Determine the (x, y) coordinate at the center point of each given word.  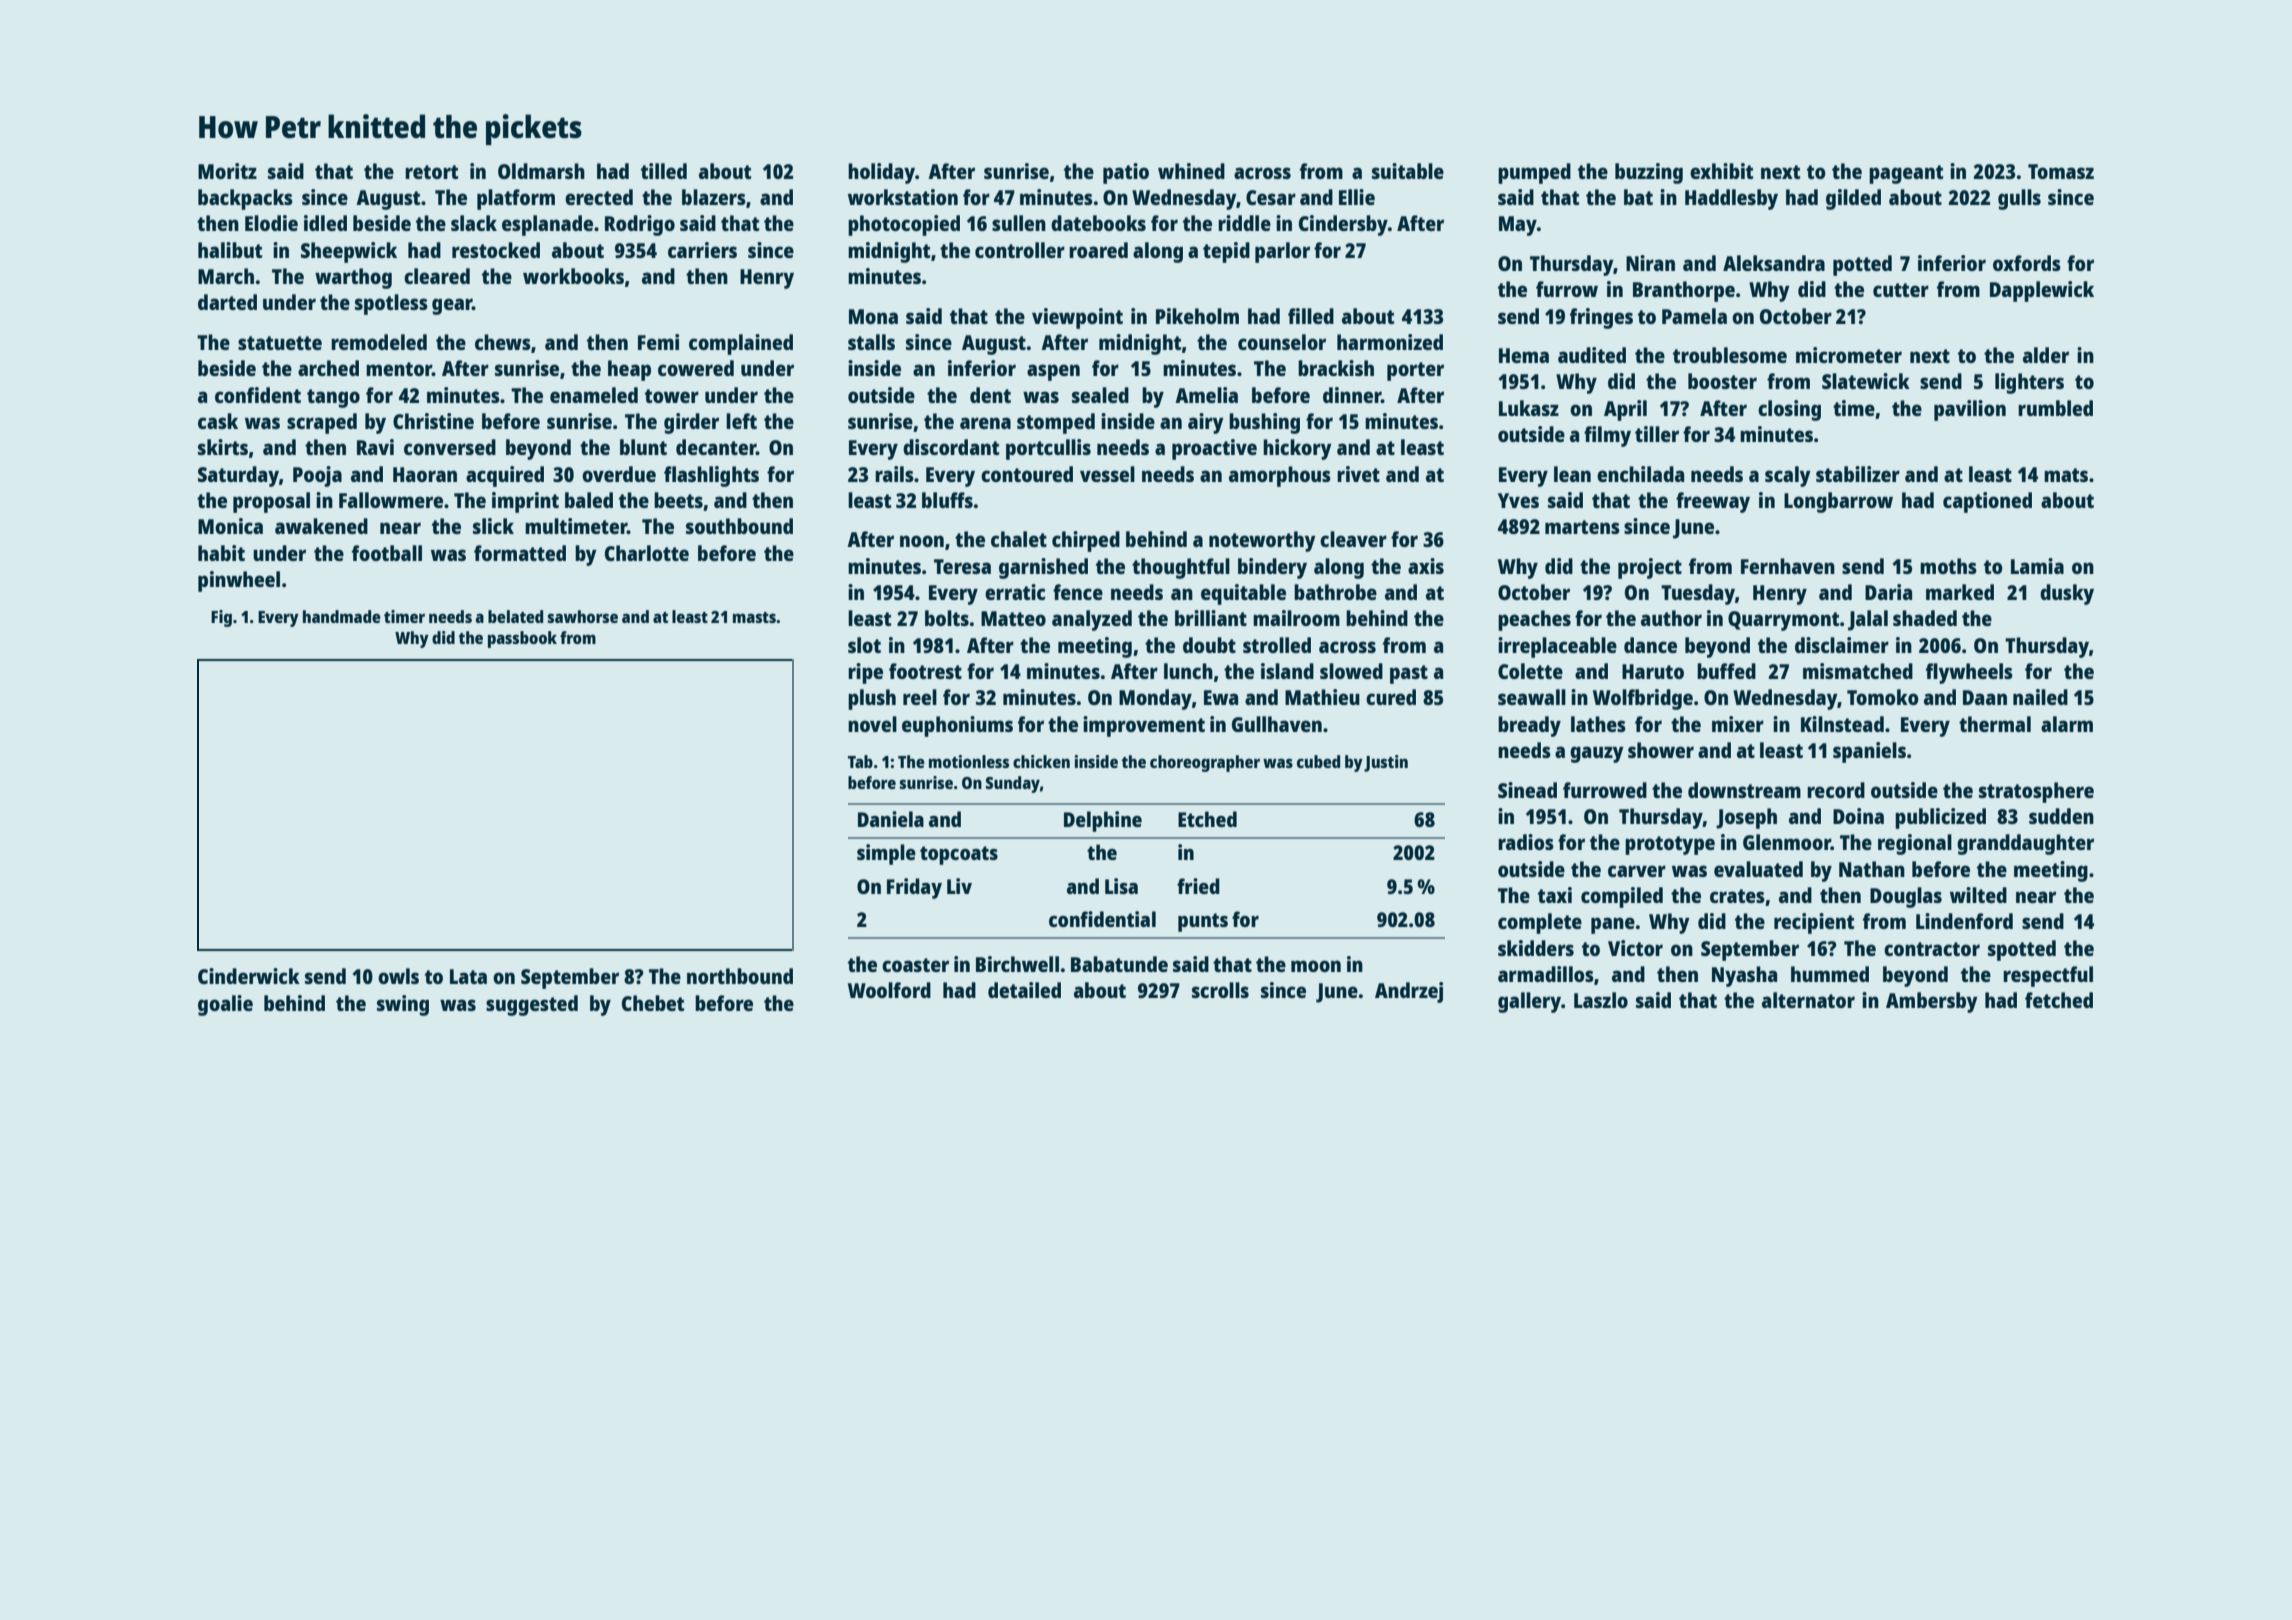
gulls (2019, 199)
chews (503, 342)
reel (920, 697)
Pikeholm (1197, 316)
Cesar (1271, 197)
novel (872, 724)
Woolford (889, 990)
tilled (664, 171)
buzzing (1649, 173)
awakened (321, 526)
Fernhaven (1788, 566)
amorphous (1280, 476)
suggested (532, 1005)
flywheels (1969, 673)
